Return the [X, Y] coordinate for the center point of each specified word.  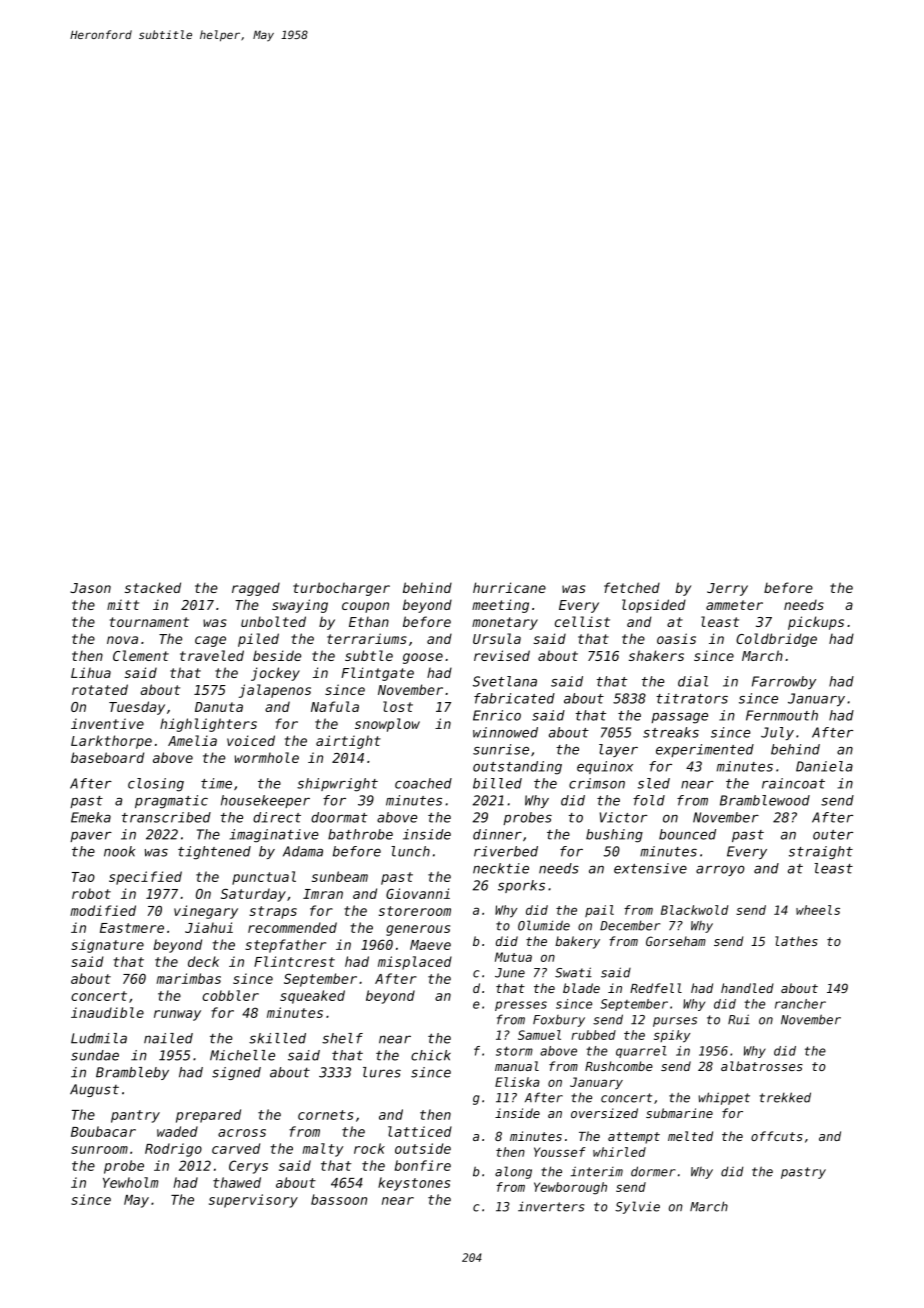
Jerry [727, 589]
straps [273, 912]
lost [398, 706]
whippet [724, 1098]
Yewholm [130, 1182]
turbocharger [341, 589]
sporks [521, 886]
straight [821, 853]
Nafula [335, 706]
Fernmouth [782, 715]
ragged [256, 589]
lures [382, 1072]
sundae [95, 1055]
